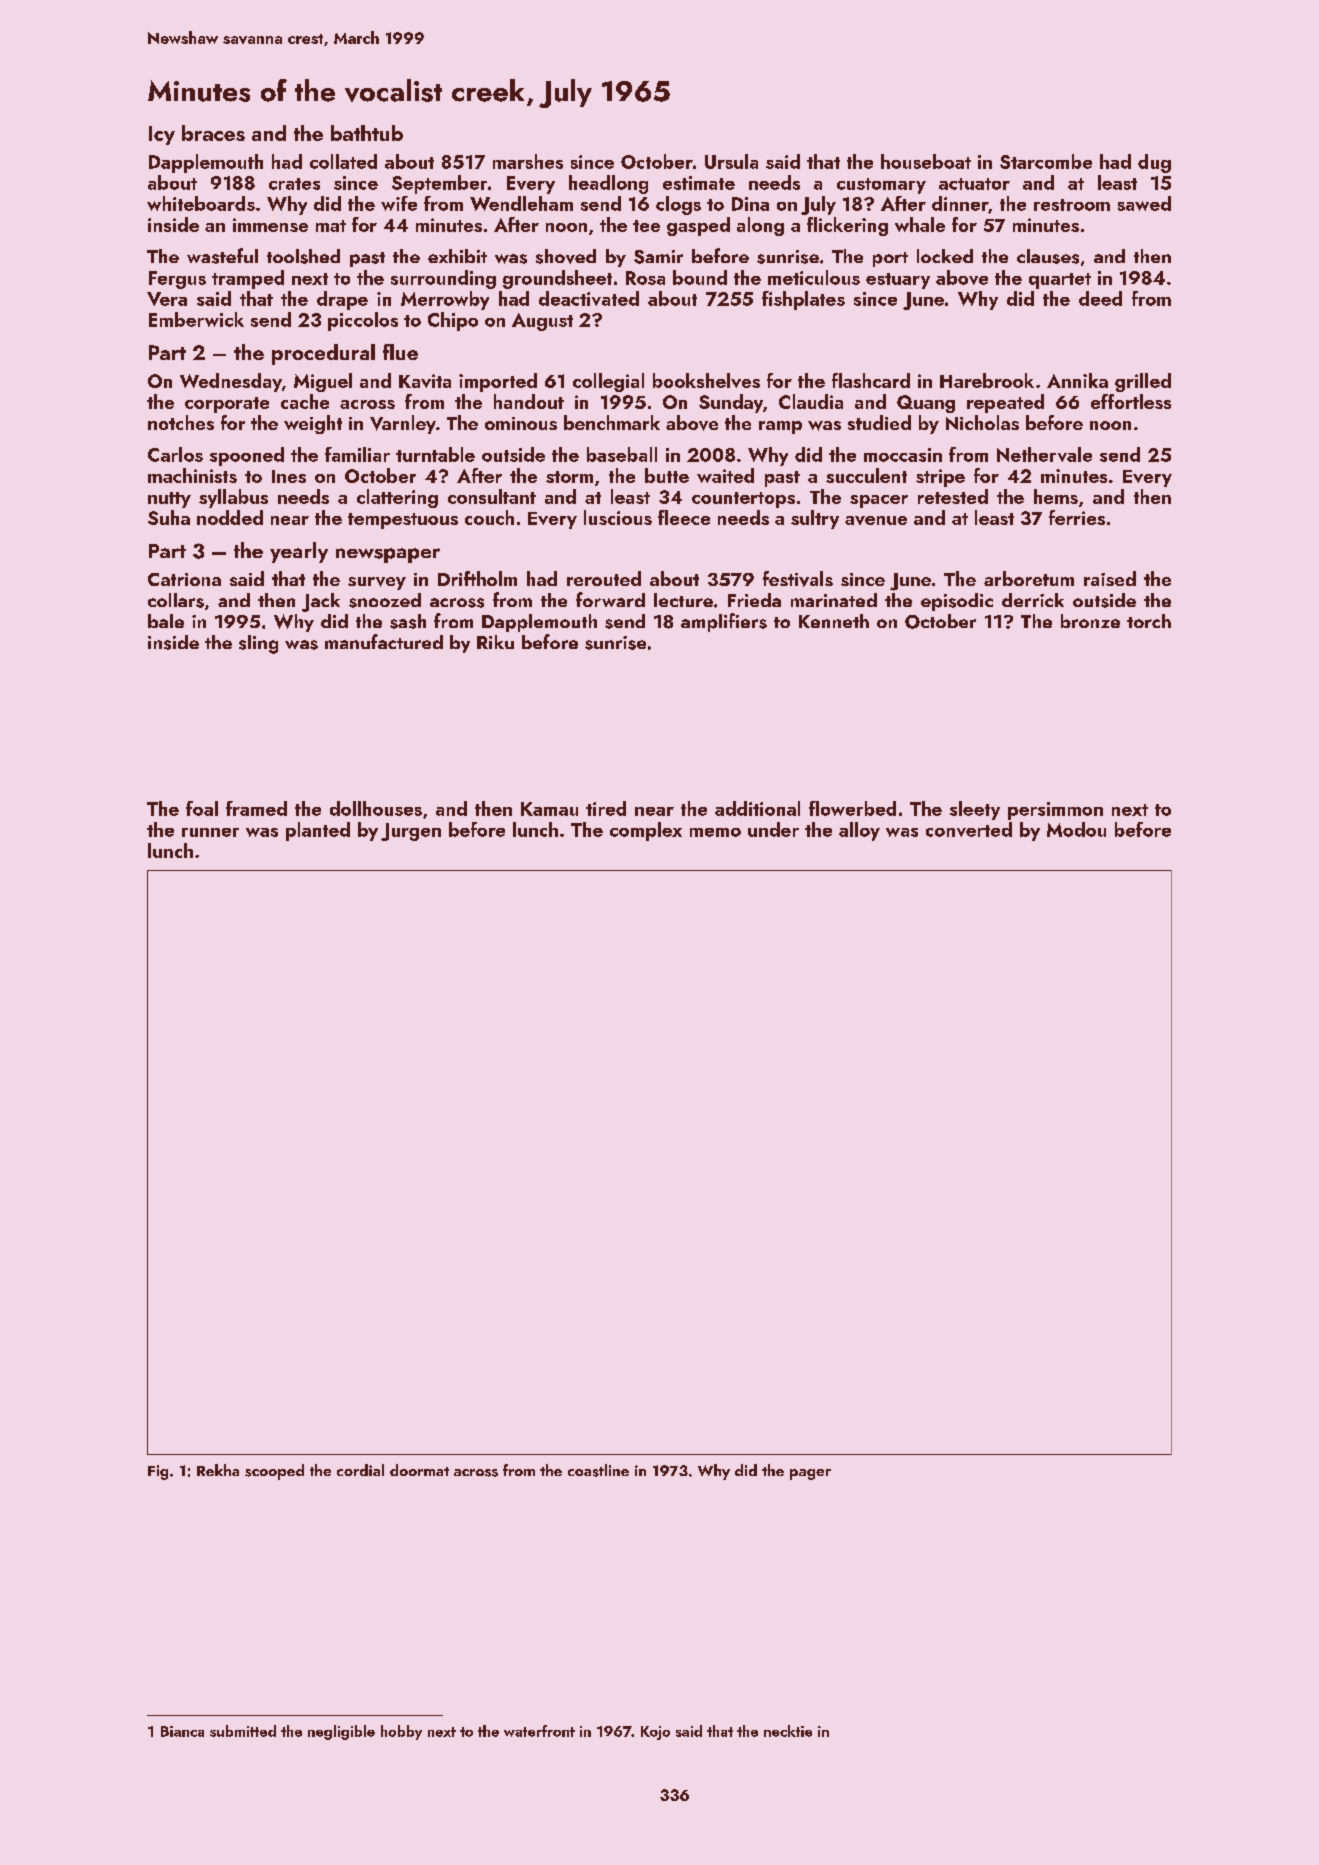  Describe the element at coordinates (258, 644) in the screenshot. I see `sling` at that location.
